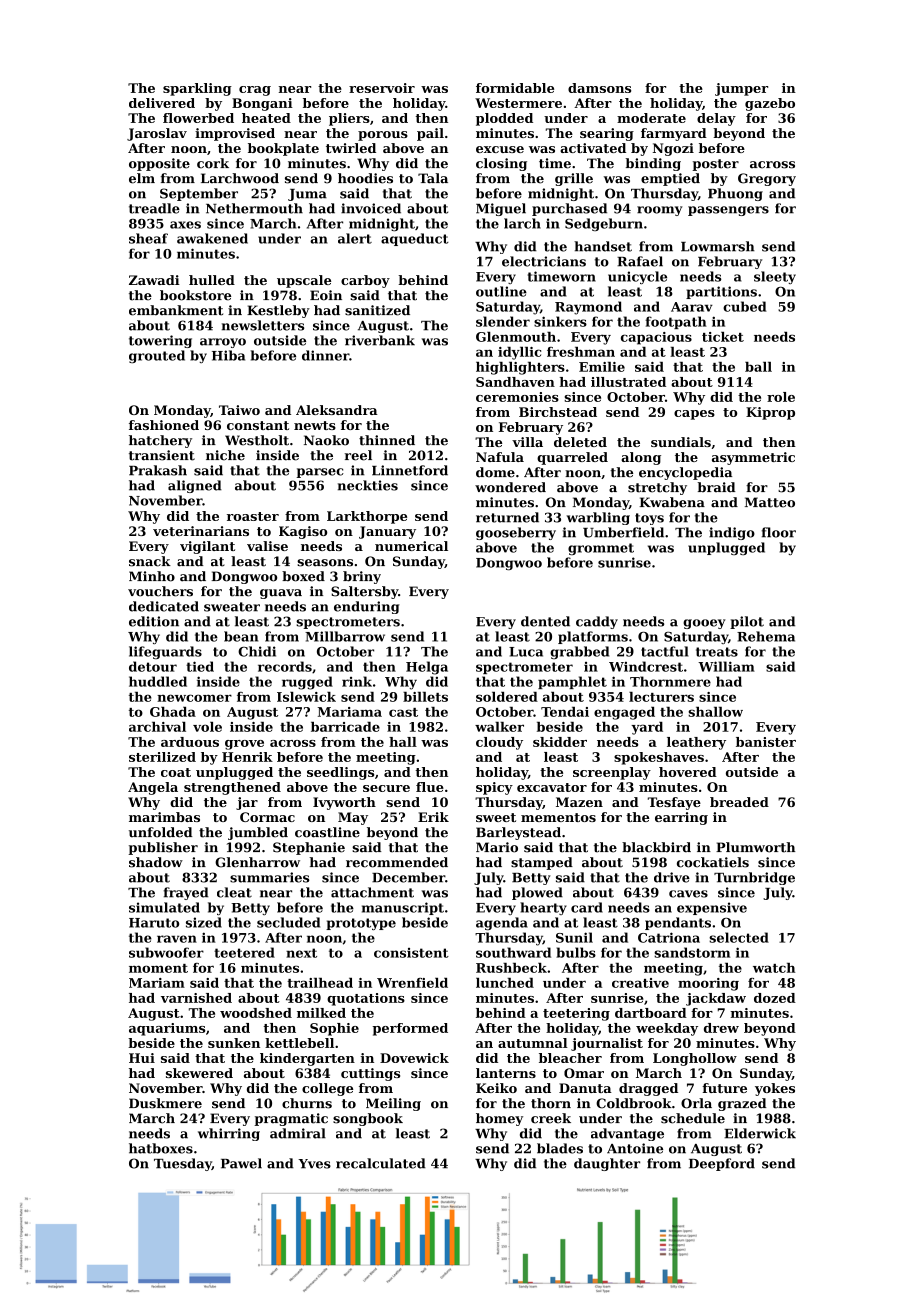 The height and width of the screenshot is (1314, 924). What do you see at coordinates (162, 103) in the screenshot?
I see `delivered` at bounding box center [162, 103].
